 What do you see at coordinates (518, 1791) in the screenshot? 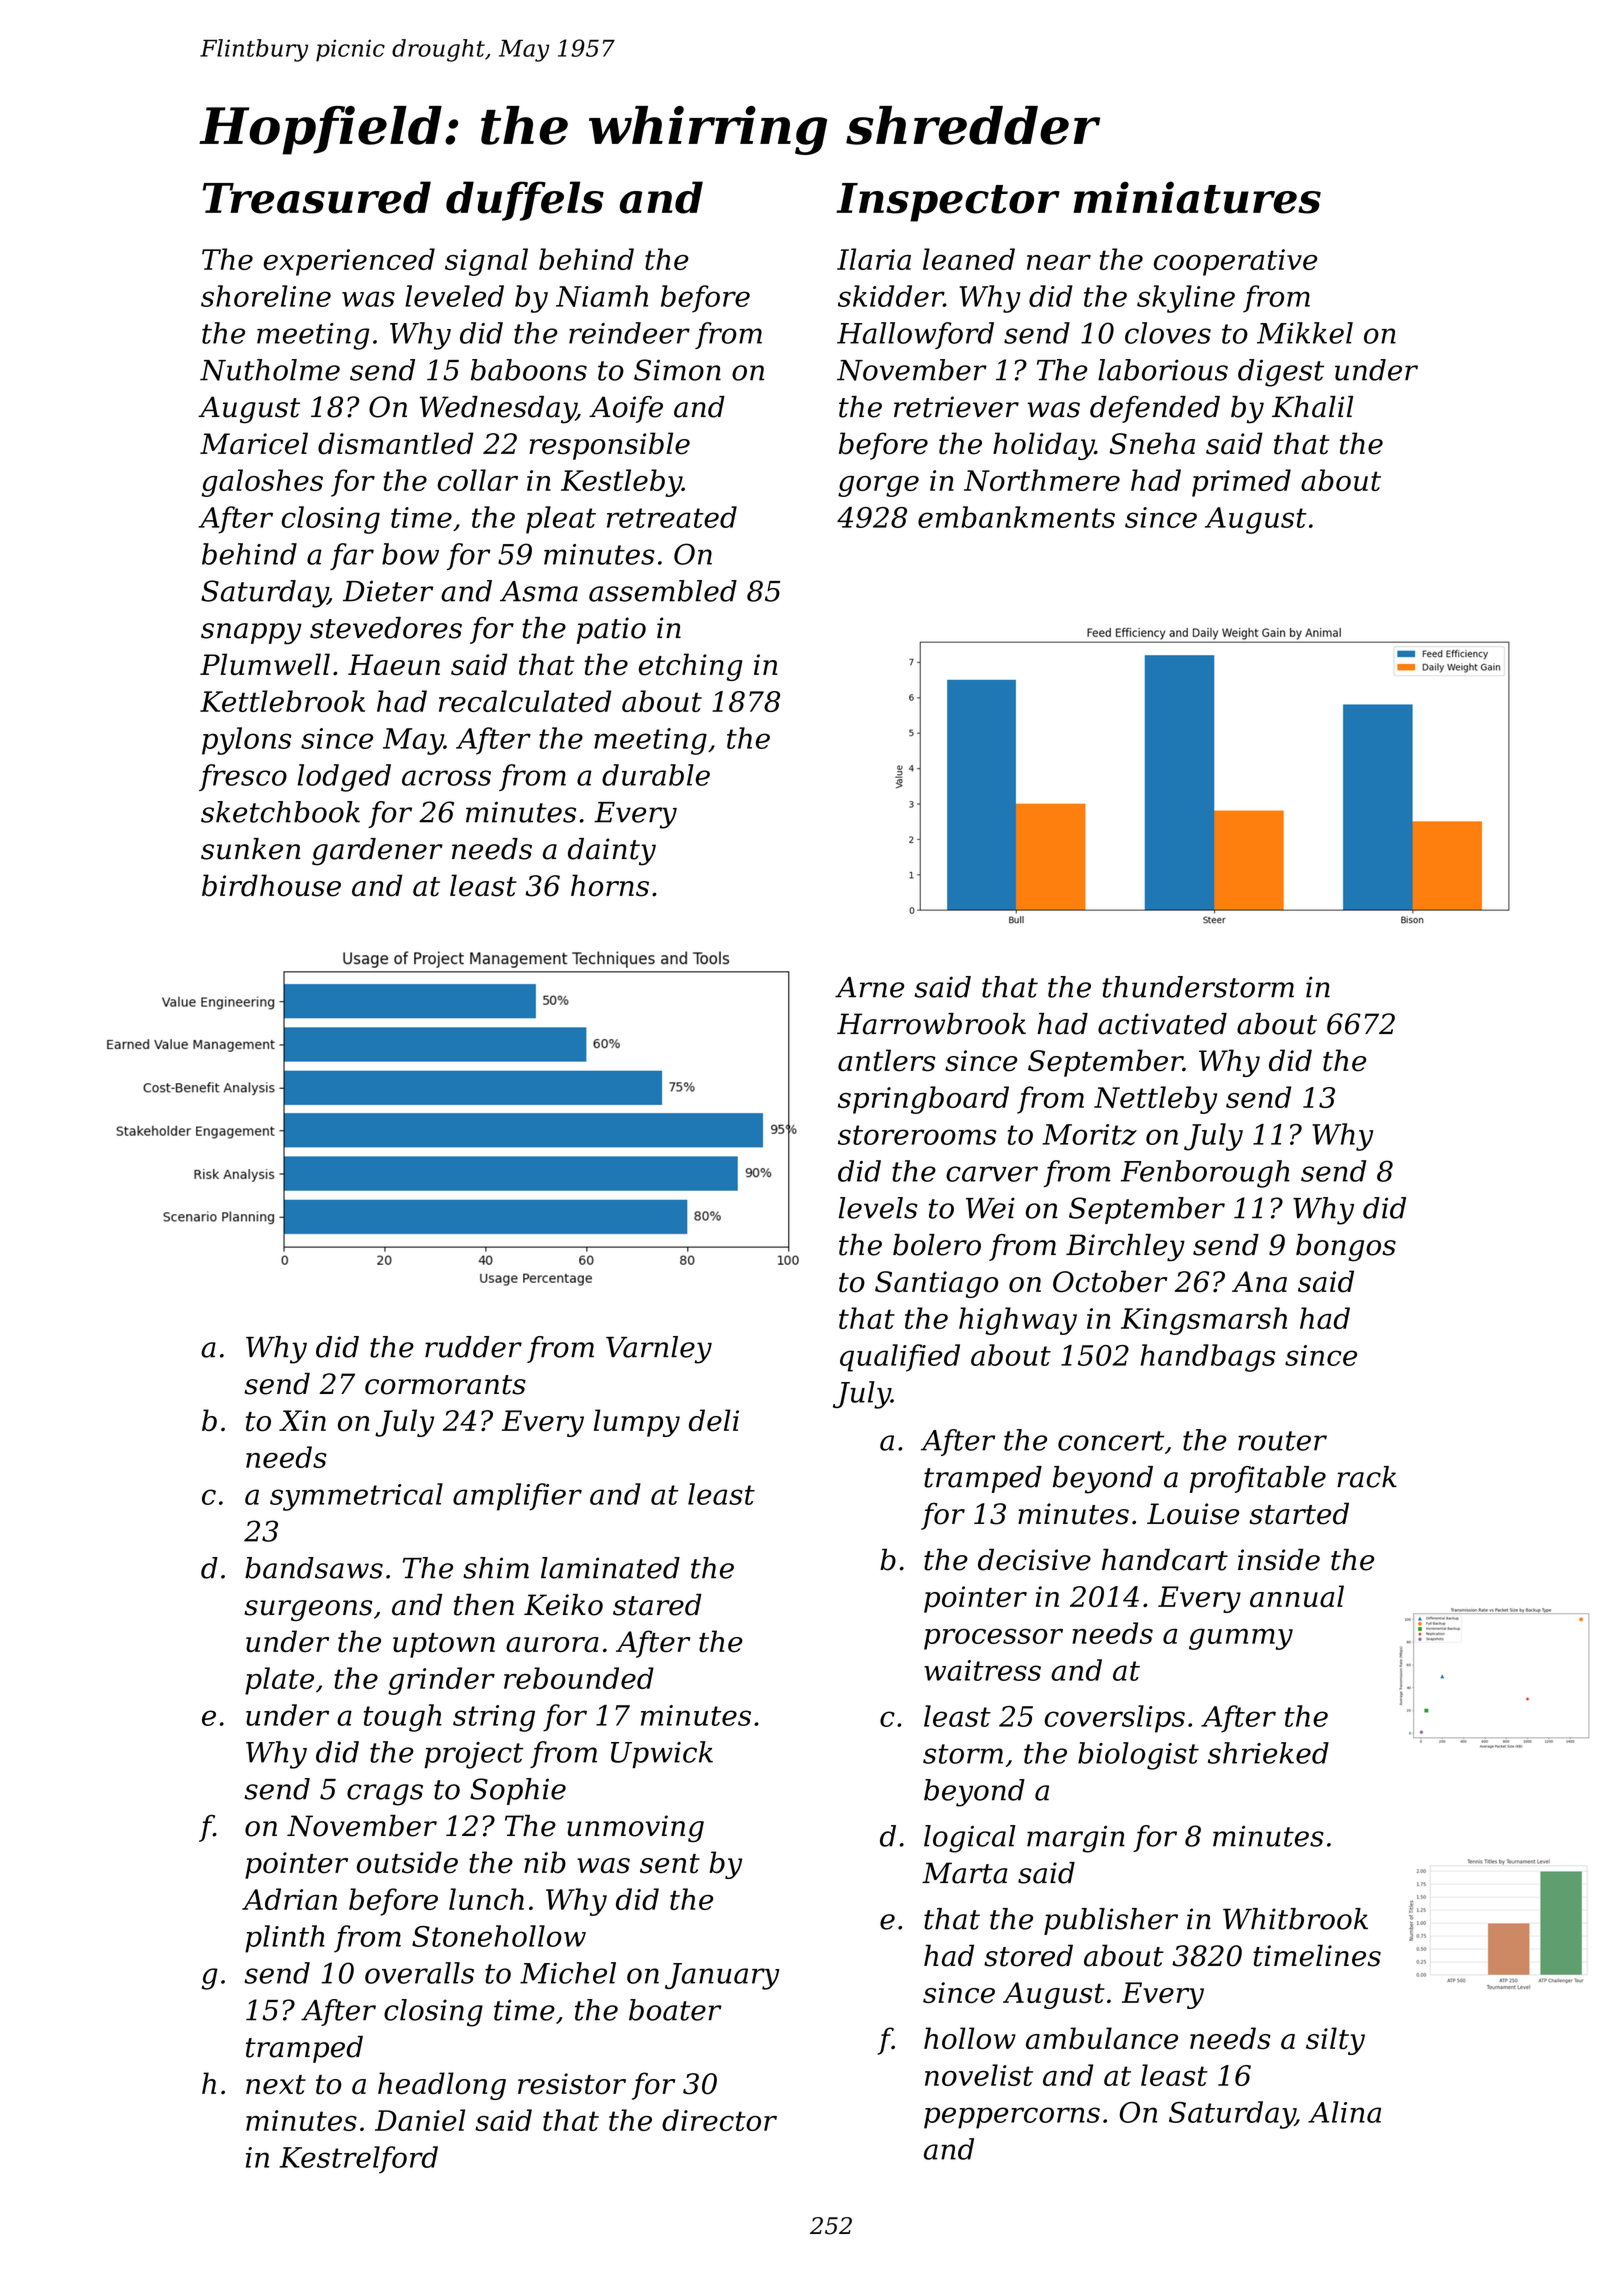
I see `Sophie` at bounding box center [518, 1791].
